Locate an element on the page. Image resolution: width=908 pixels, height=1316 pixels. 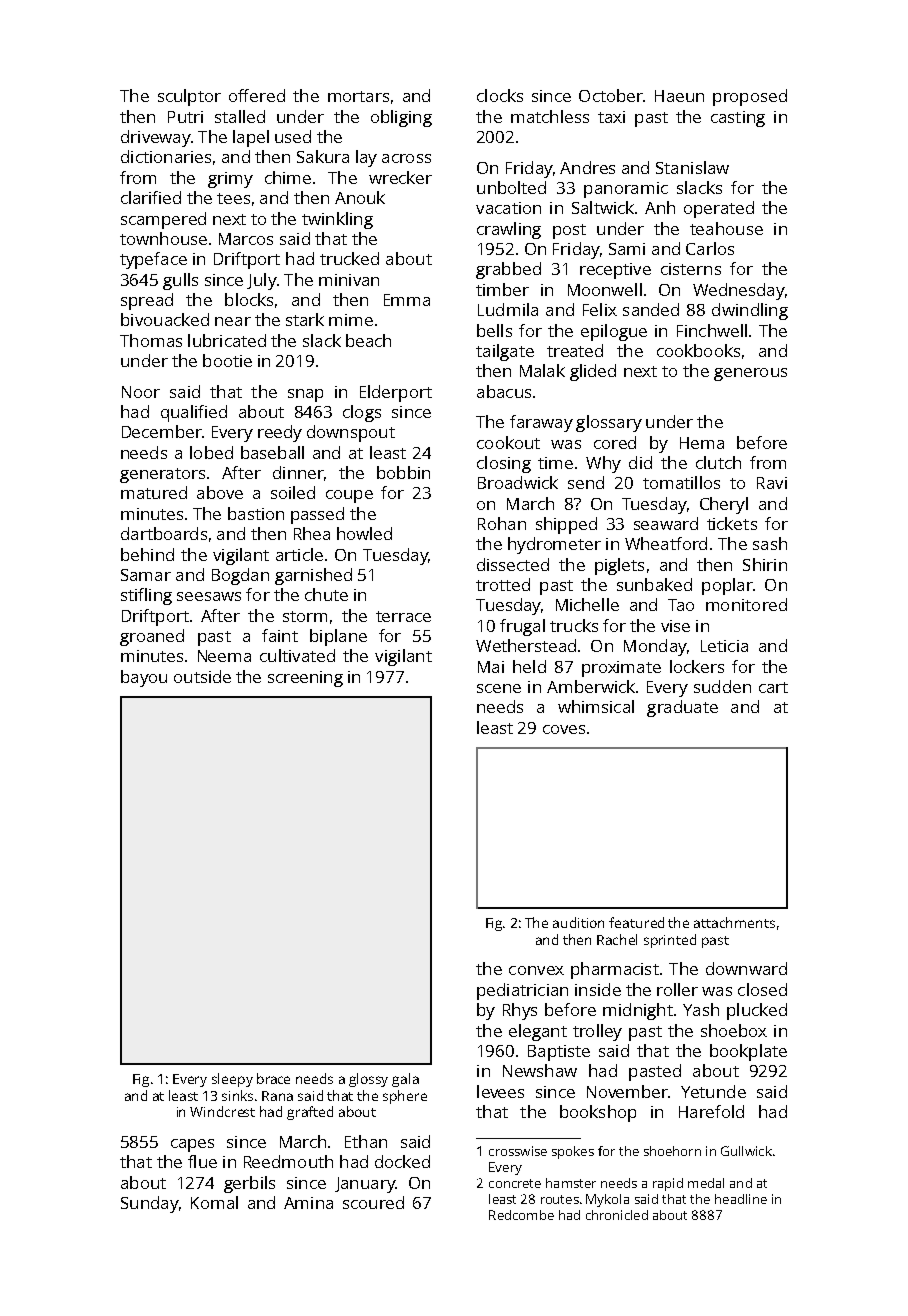
Carlos is located at coordinates (710, 248).
